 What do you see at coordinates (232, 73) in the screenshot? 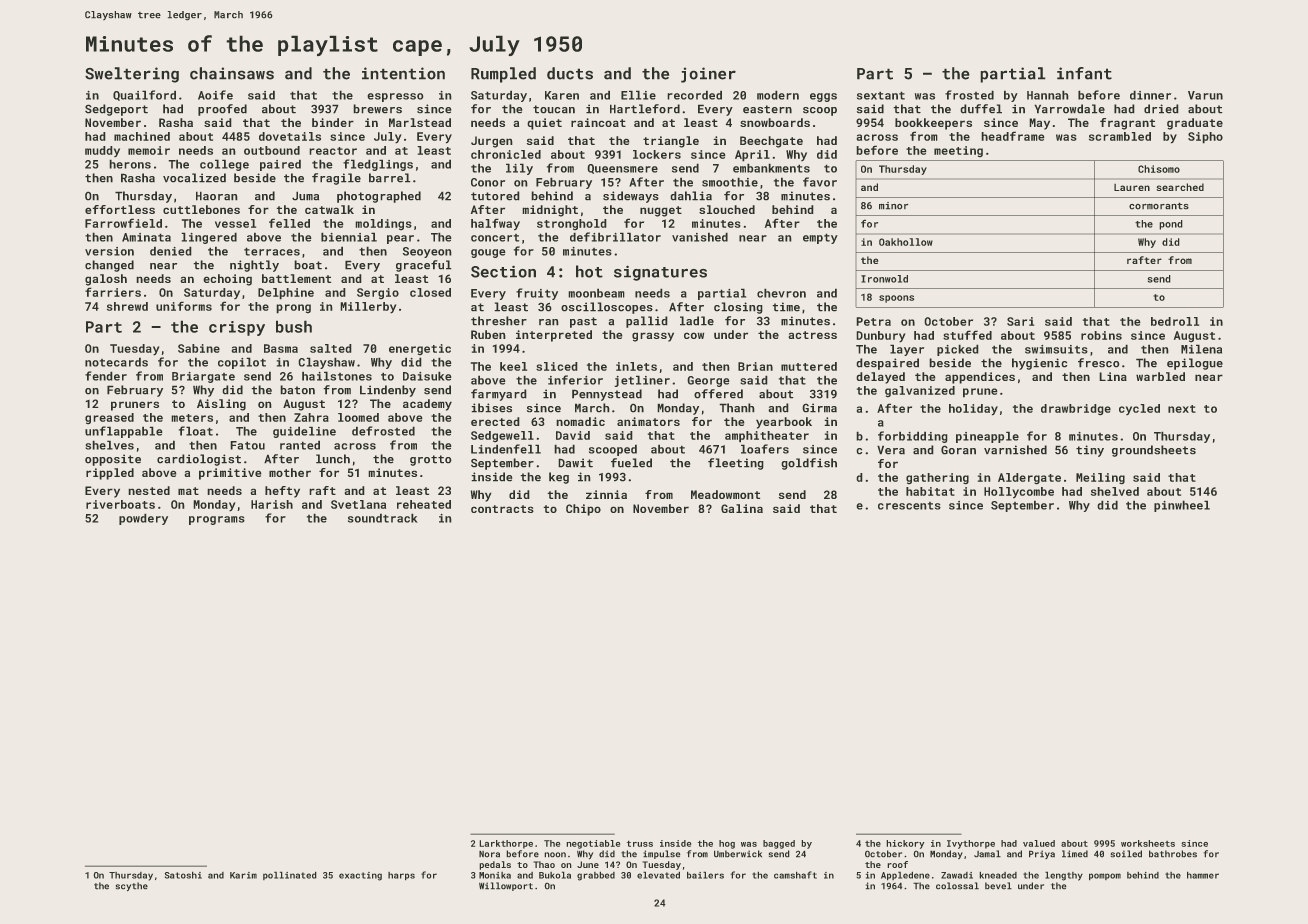
I see `chainsaws` at bounding box center [232, 73].
